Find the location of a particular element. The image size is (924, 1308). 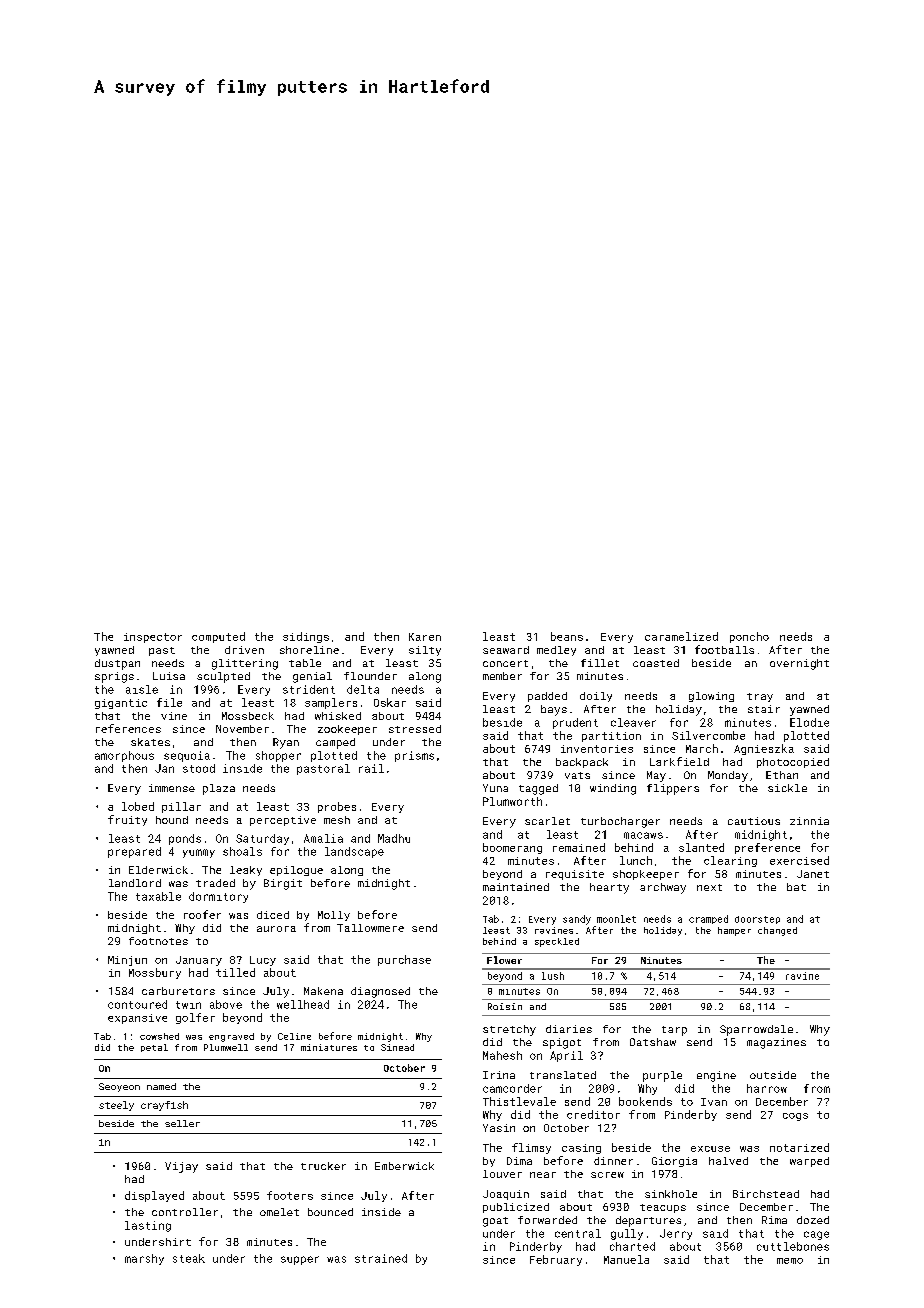

cautious is located at coordinates (754, 821).
